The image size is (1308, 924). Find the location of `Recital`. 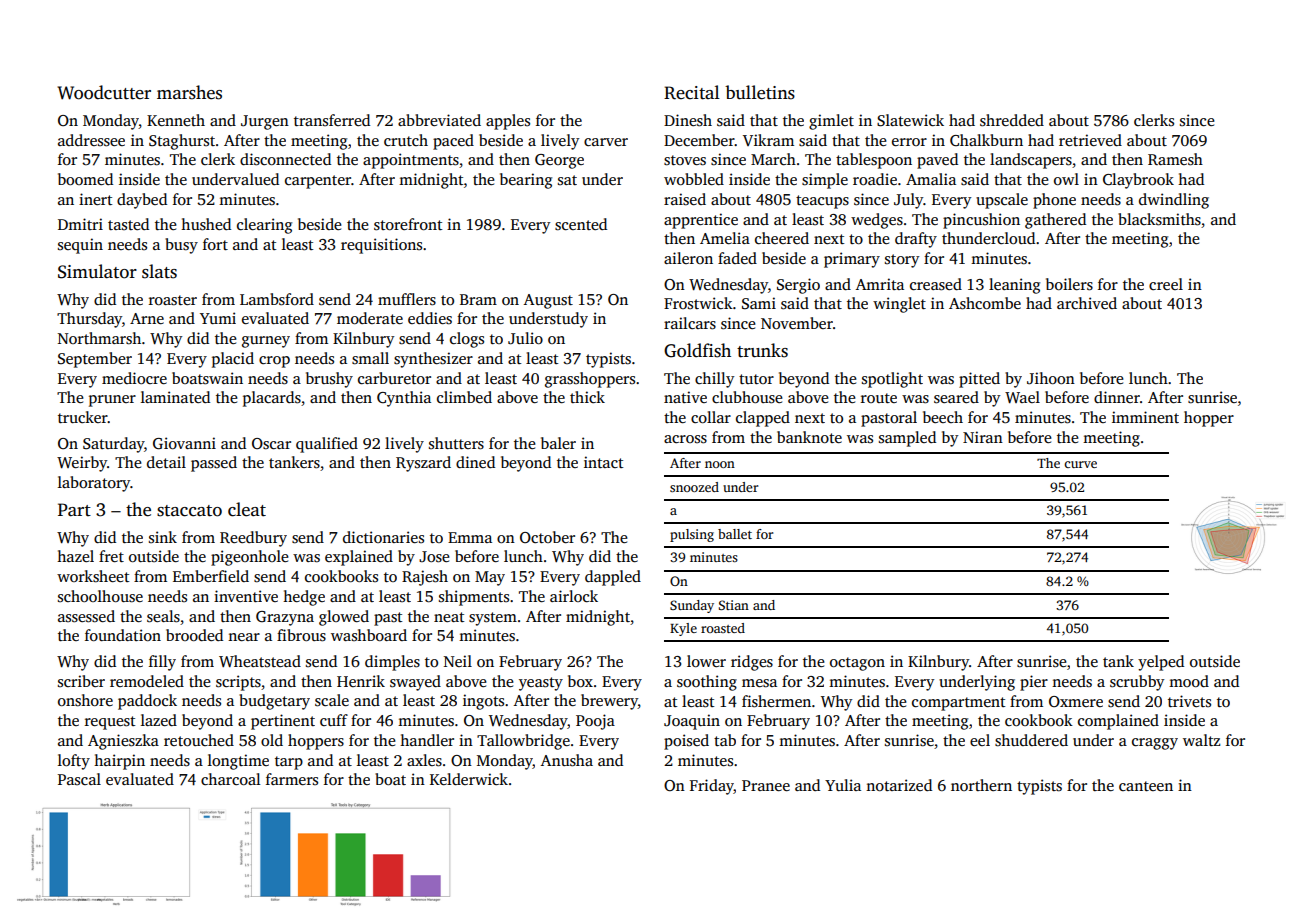

Recital is located at coordinates (692, 92).
